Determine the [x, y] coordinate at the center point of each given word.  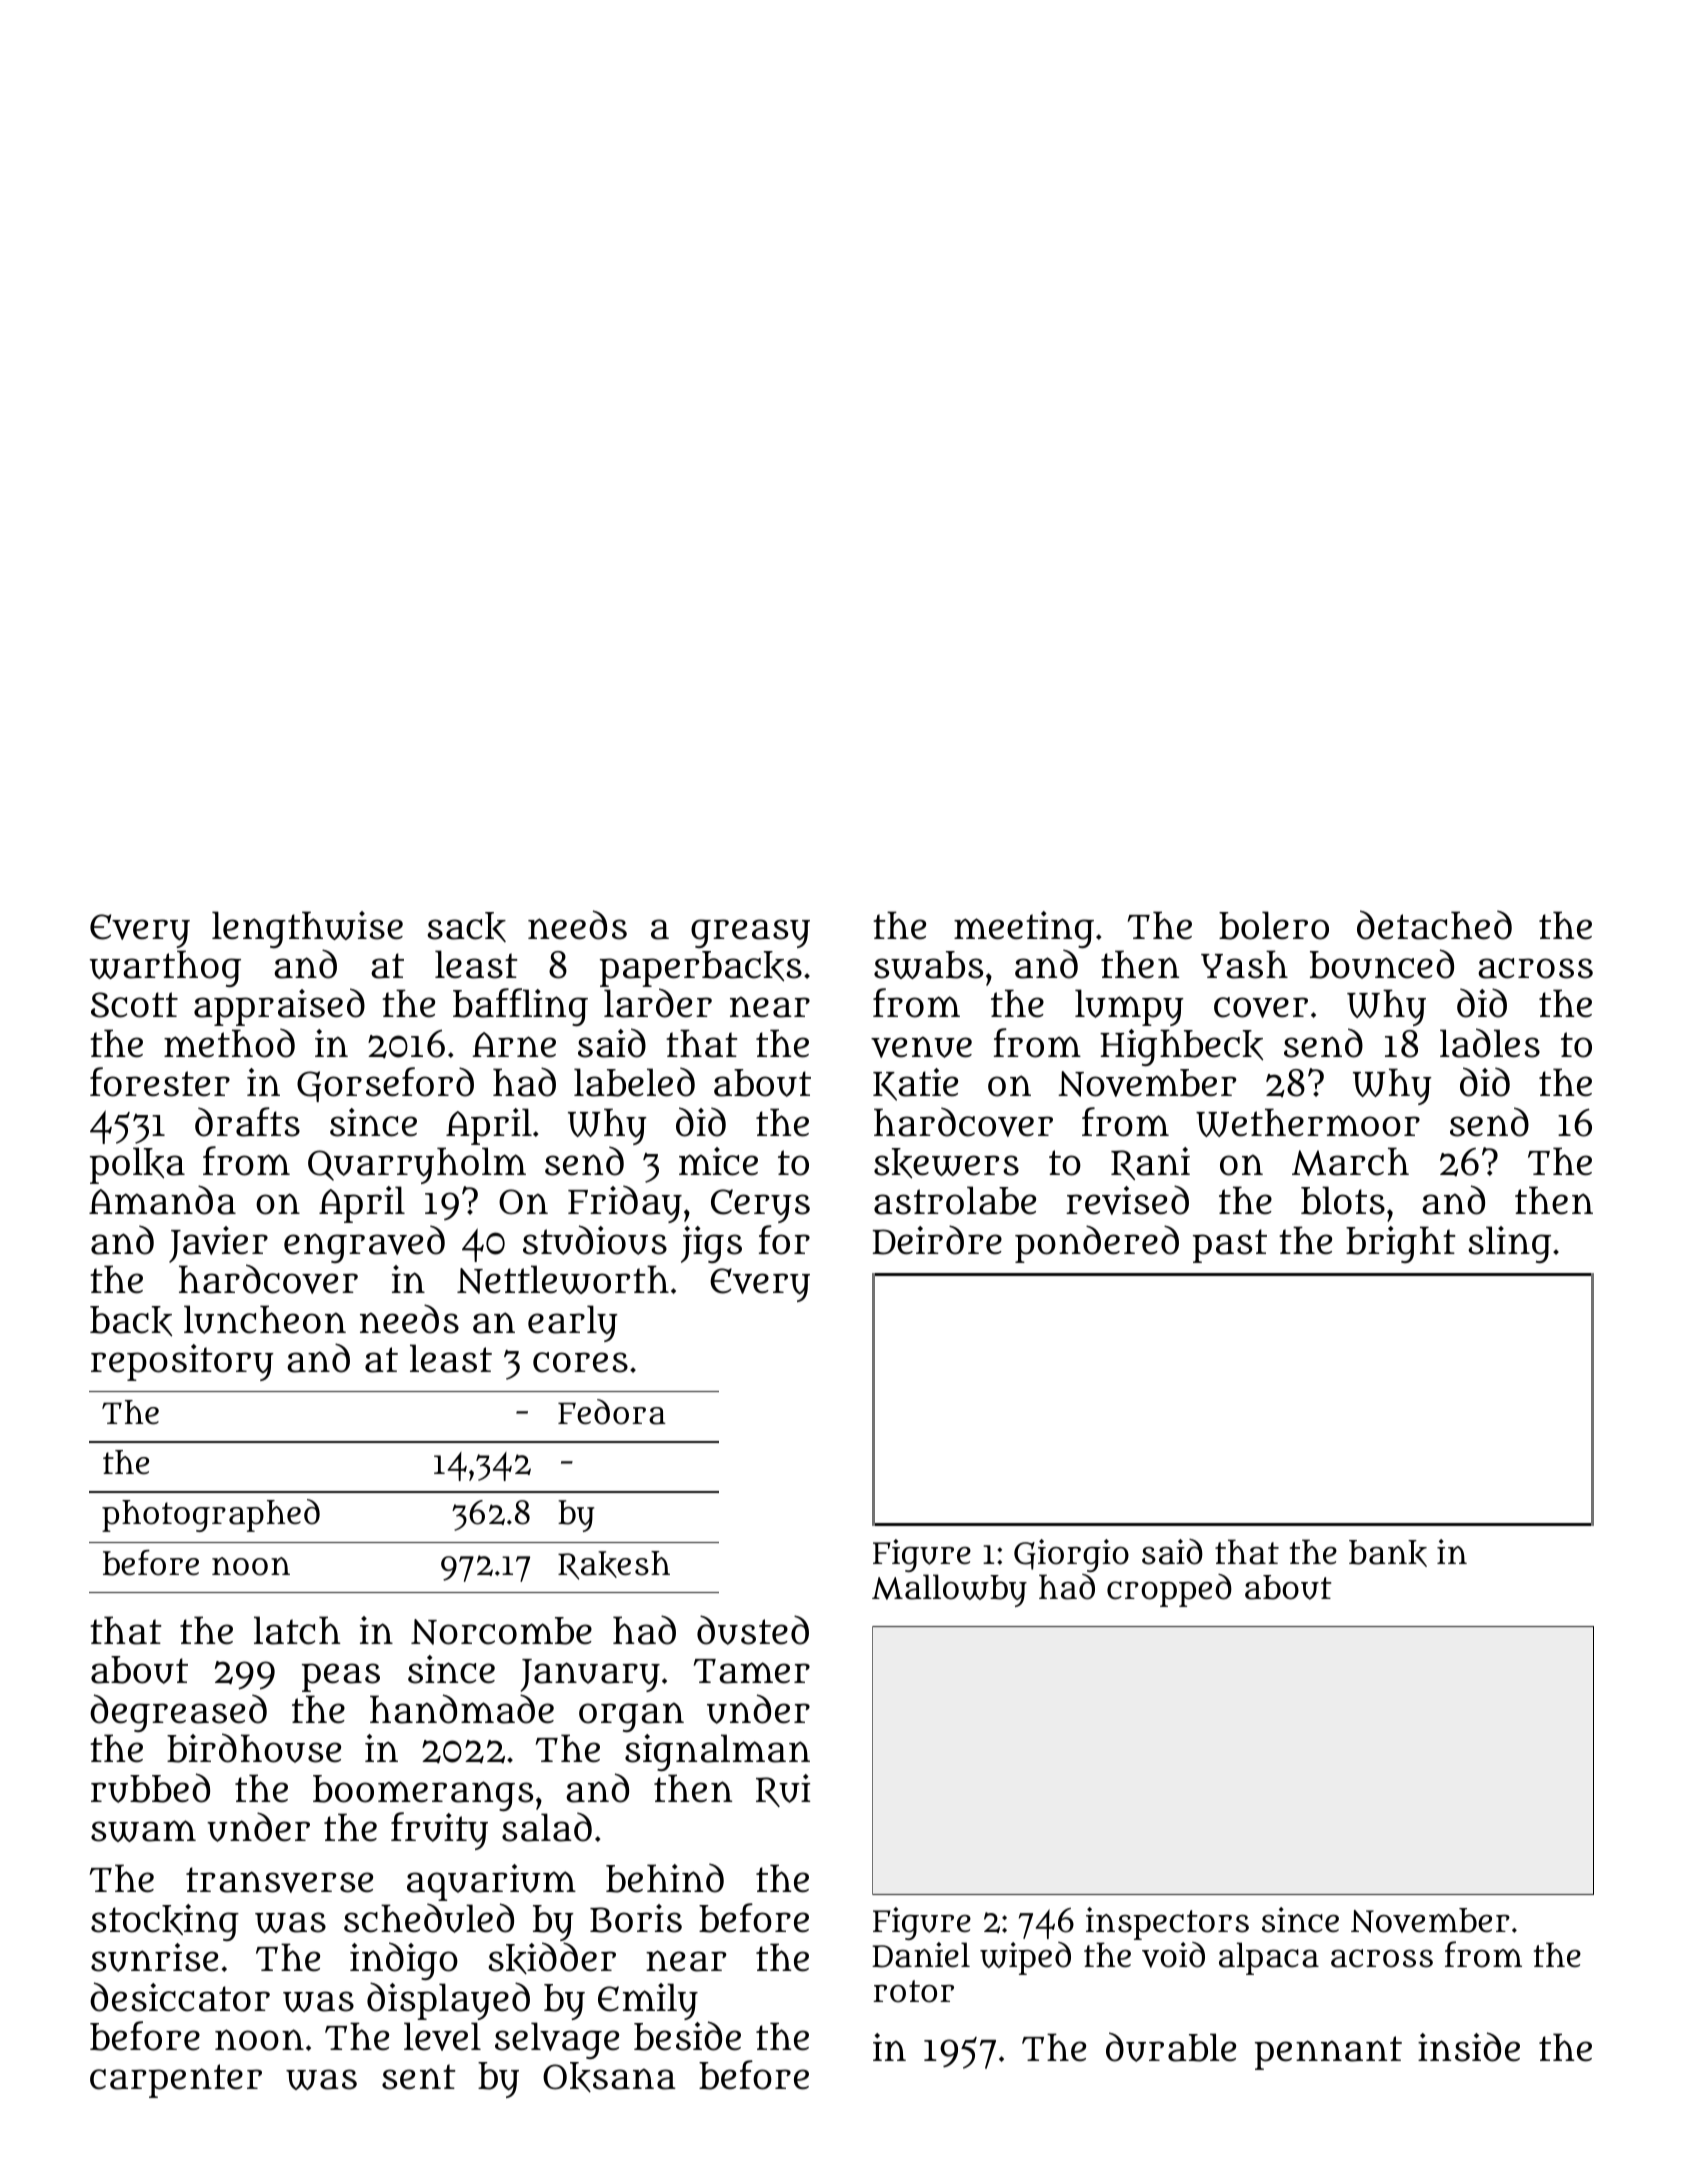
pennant [1328, 2053]
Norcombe [501, 1631]
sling [1509, 1244]
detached [1434, 925]
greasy [750, 933]
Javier [218, 1244]
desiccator [180, 1997]
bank [1388, 1553]
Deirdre [937, 1240]
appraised [279, 1007]
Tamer [752, 1671]
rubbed [150, 1788]
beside [687, 2036]
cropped [1169, 1590]
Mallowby [949, 1590]
